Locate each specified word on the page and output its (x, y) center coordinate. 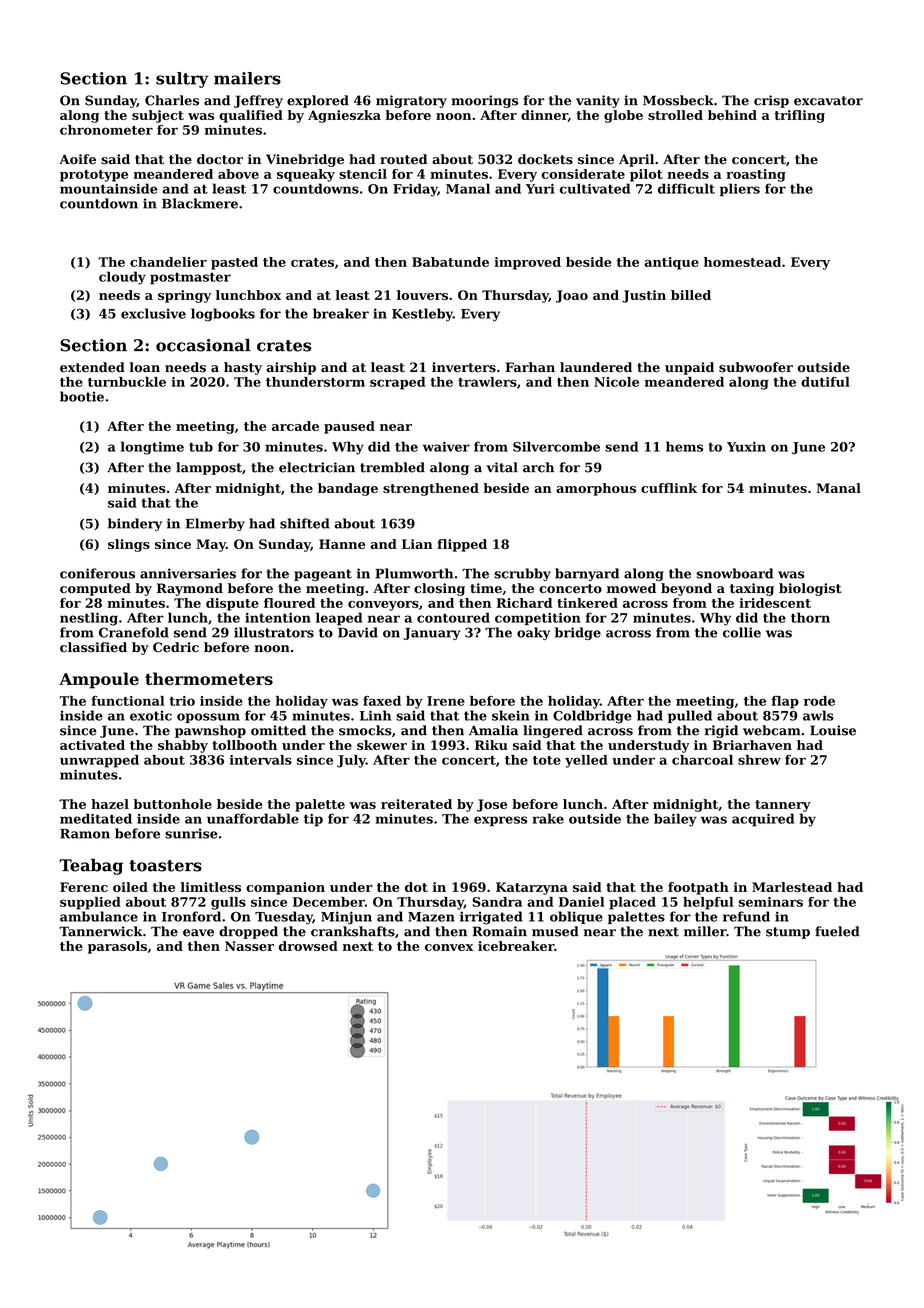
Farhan (530, 367)
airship (291, 368)
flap (785, 702)
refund (746, 916)
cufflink (669, 488)
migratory (411, 101)
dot (416, 887)
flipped (462, 545)
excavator (828, 101)
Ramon (85, 834)
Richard (524, 603)
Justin (644, 296)
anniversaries (188, 573)
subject (158, 116)
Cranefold (134, 632)
